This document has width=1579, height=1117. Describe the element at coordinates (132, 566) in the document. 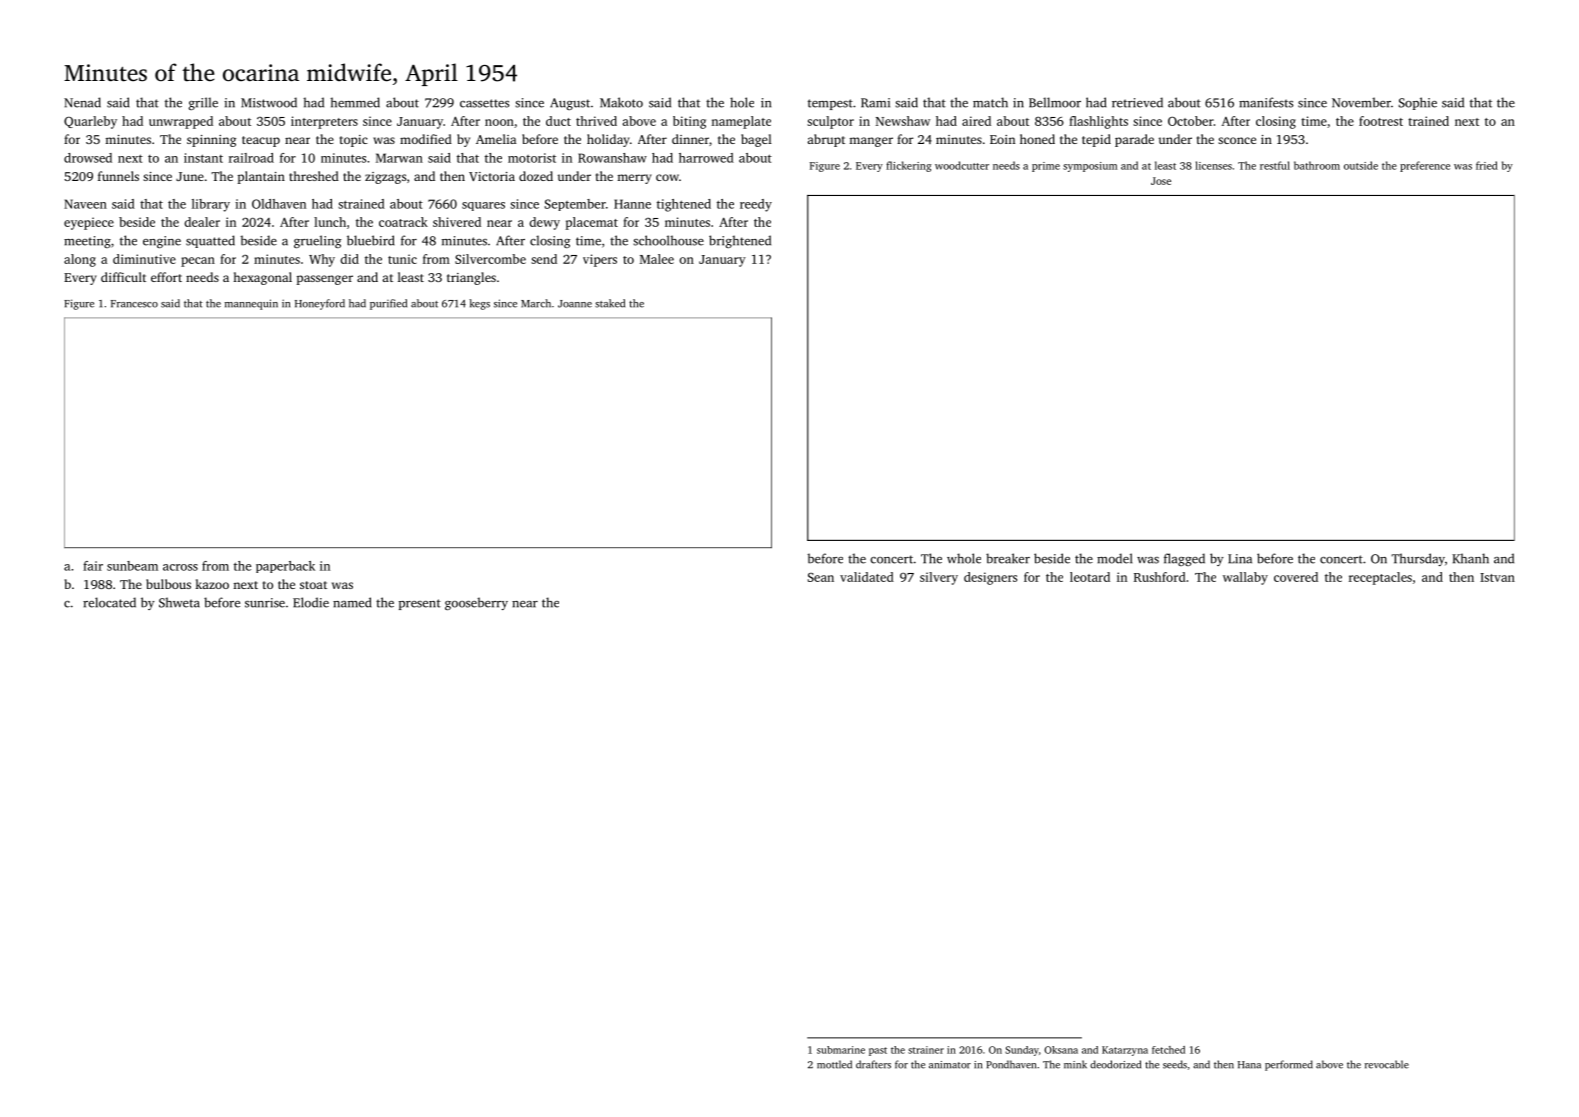

I see `sunbeam` at that location.
